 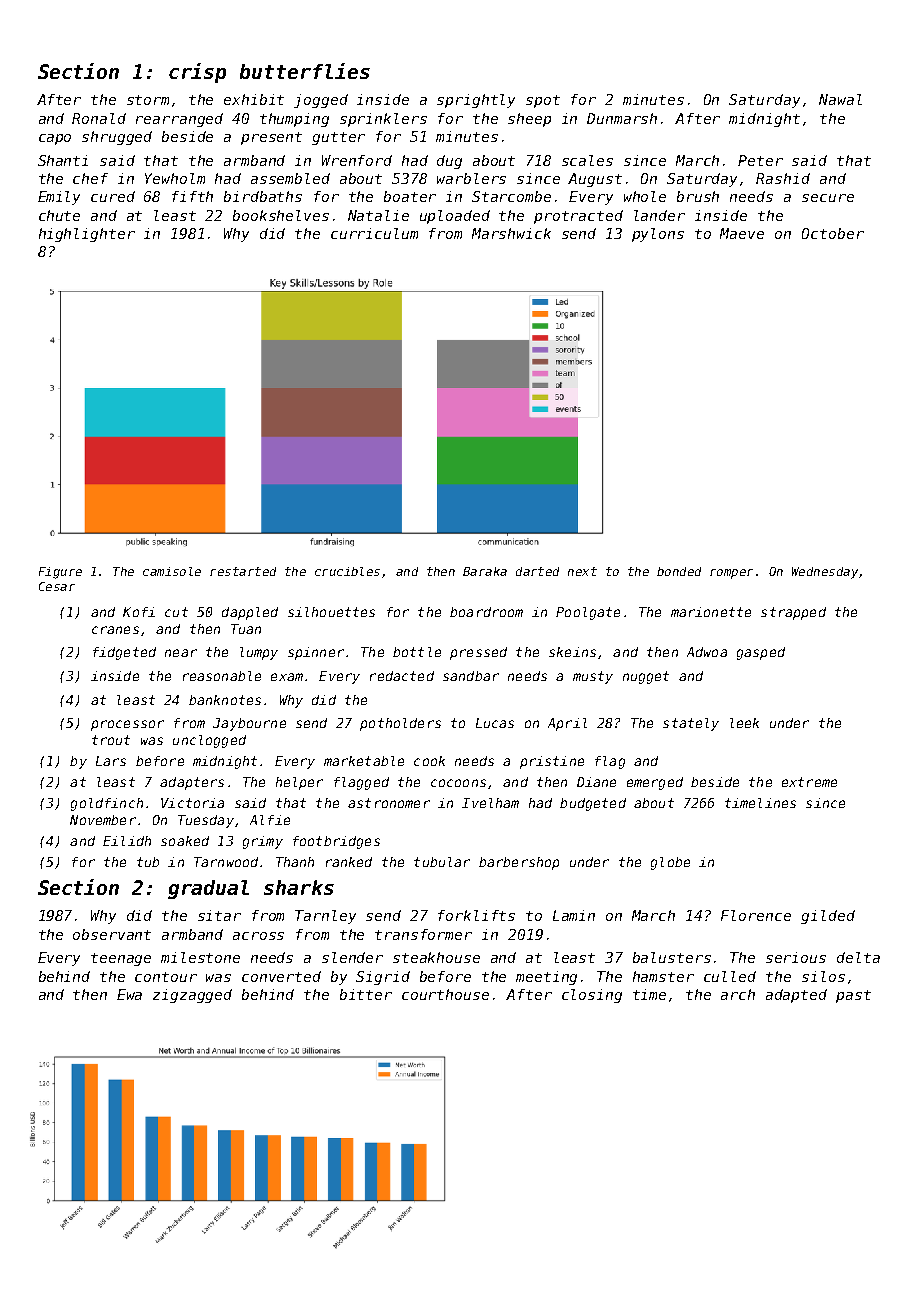 I want to click on Maeve, so click(x=742, y=233).
